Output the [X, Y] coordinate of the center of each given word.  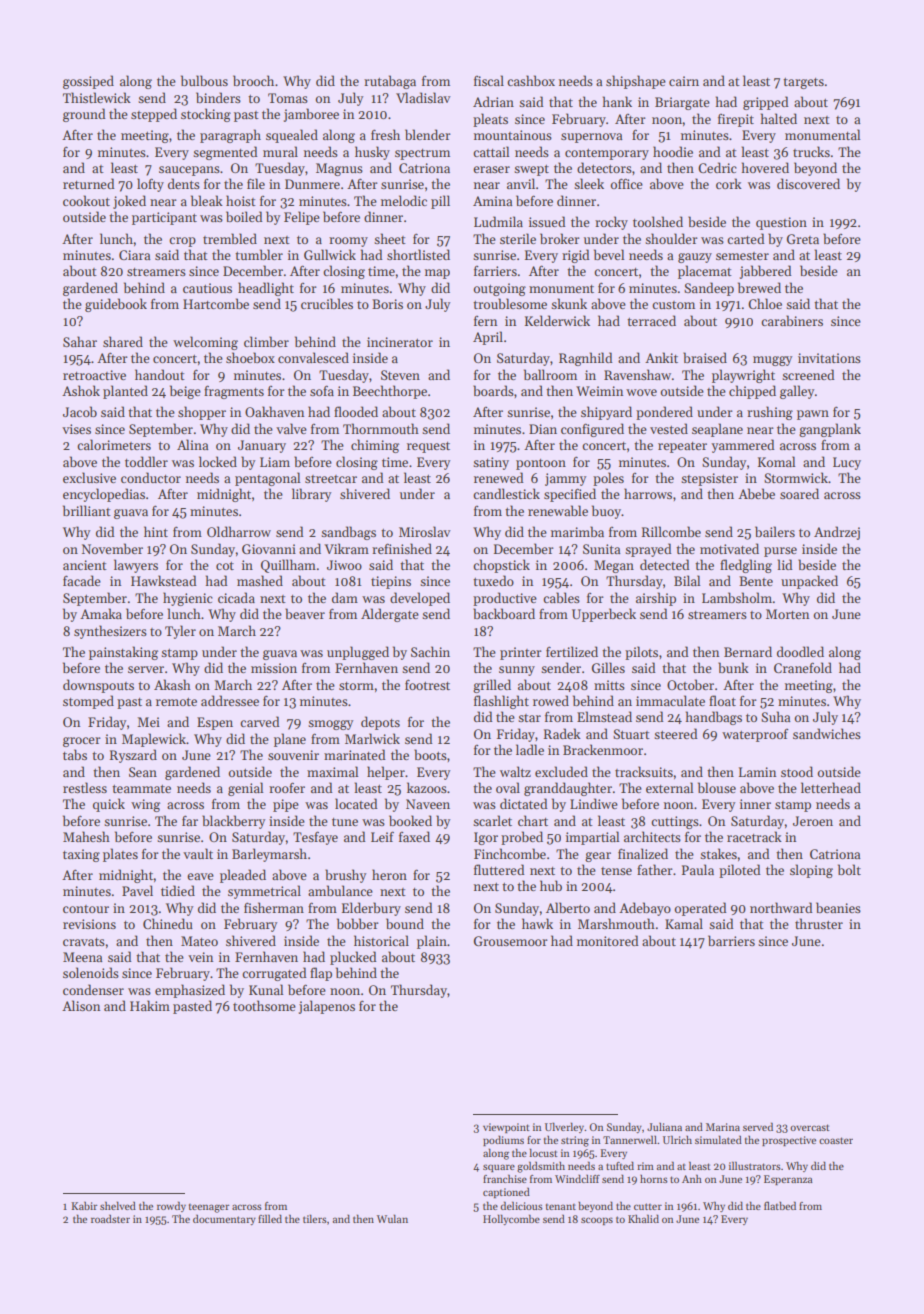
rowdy [171, 1206]
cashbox [531, 80]
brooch [253, 80]
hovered [765, 167]
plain [432, 942]
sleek [589, 183]
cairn [684, 81]
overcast [810, 1127]
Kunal [266, 989]
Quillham [288, 566]
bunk [733, 667]
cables [561, 597]
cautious [207, 288]
